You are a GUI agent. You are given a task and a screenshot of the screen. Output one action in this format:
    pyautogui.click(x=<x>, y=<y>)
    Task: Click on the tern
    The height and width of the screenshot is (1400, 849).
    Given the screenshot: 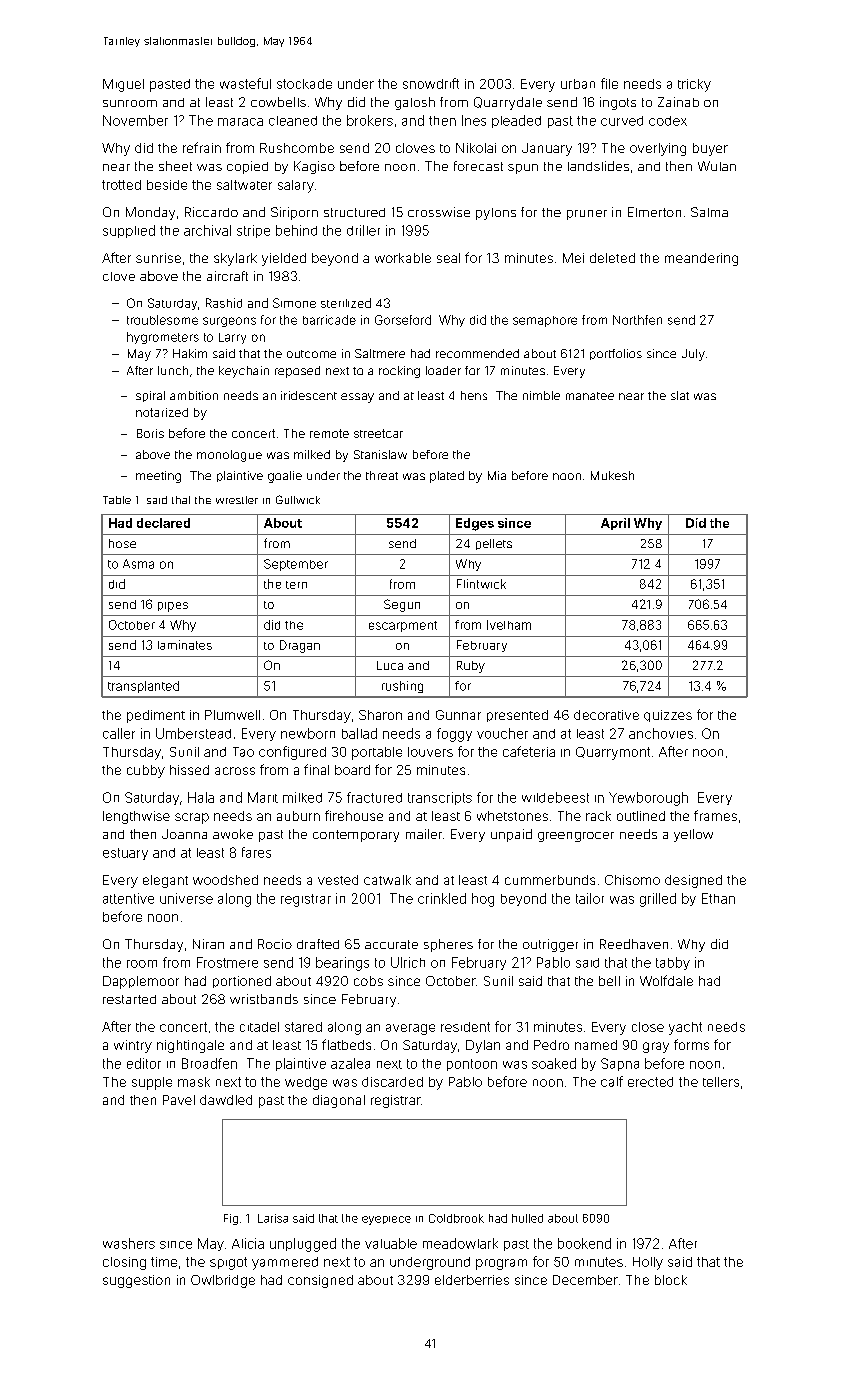 What is the action you would take?
    pyautogui.click(x=296, y=585)
